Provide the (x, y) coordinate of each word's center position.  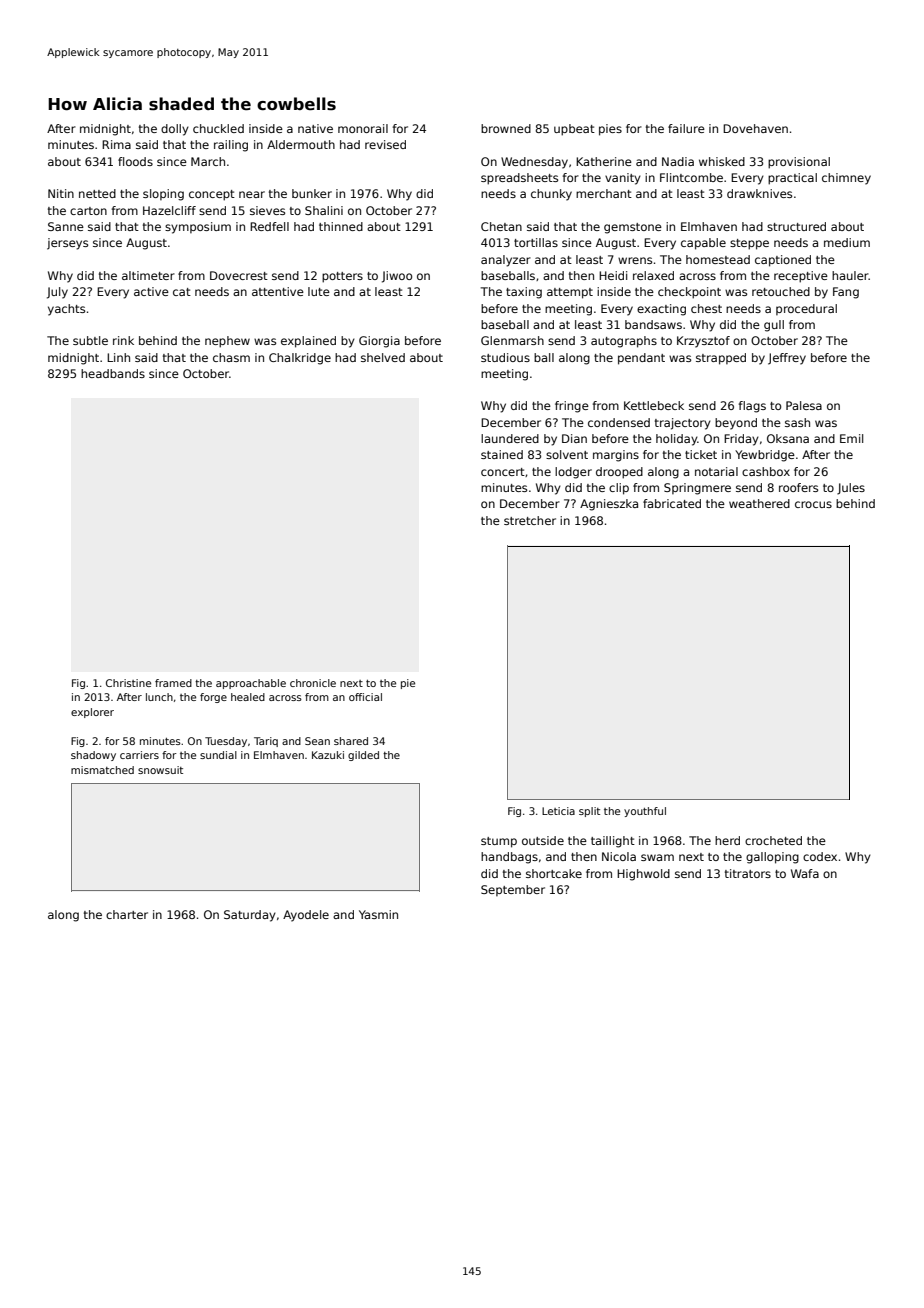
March (208, 161)
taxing (524, 293)
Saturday (250, 916)
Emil (851, 438)
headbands (113, 373)
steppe (749, 244)
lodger (573, 473)
